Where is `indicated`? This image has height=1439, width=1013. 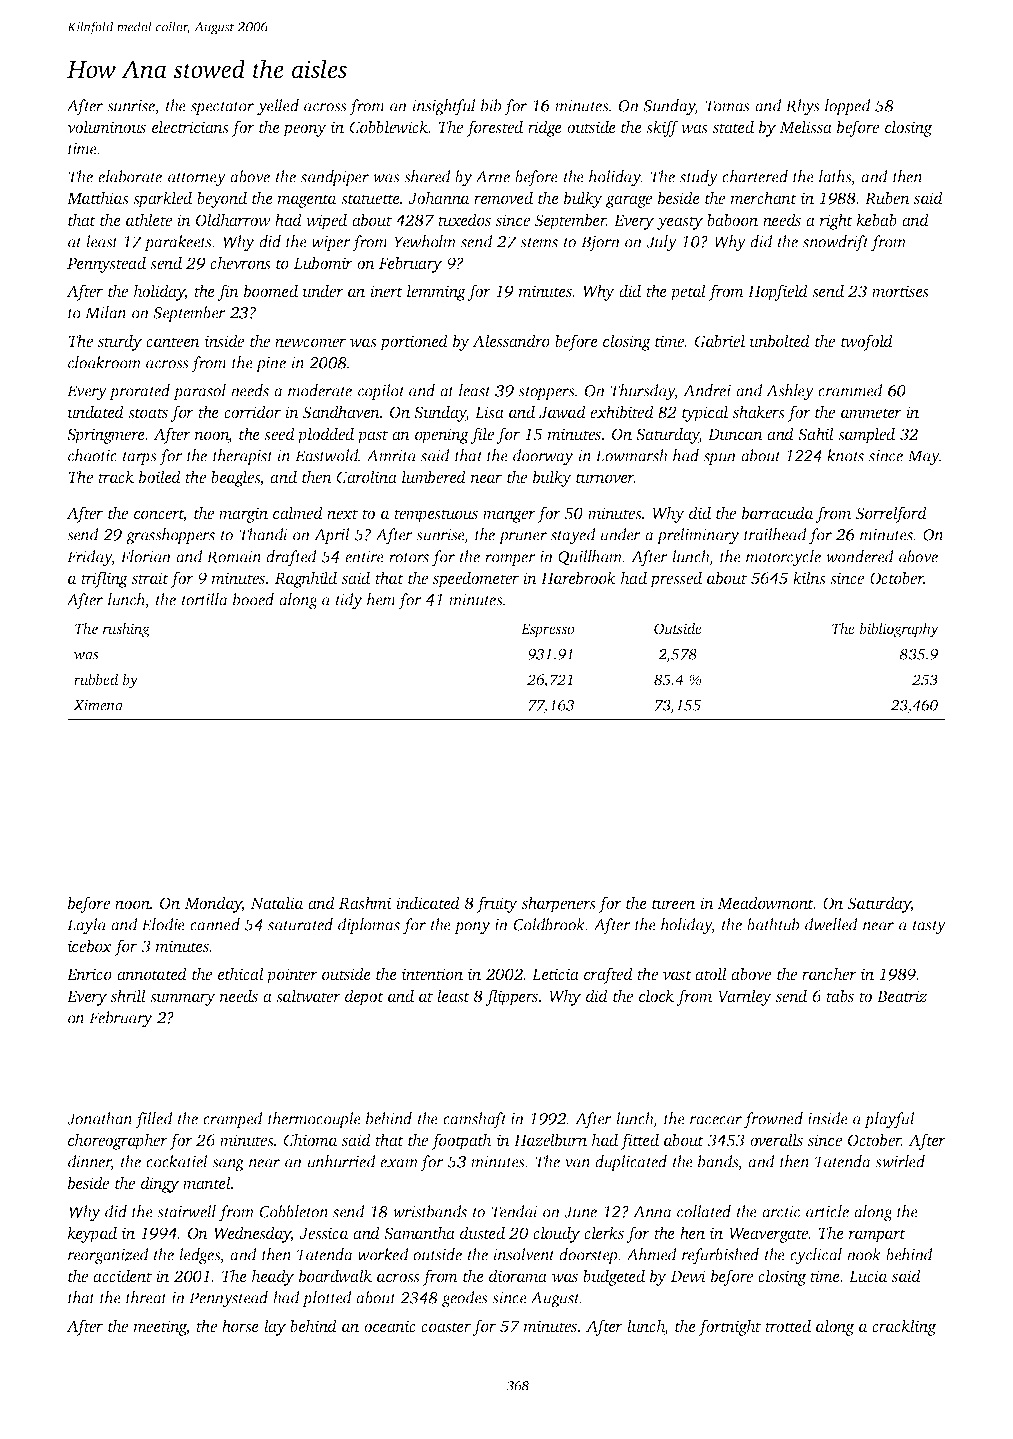 indicated is located at coordinates (428, 902).
